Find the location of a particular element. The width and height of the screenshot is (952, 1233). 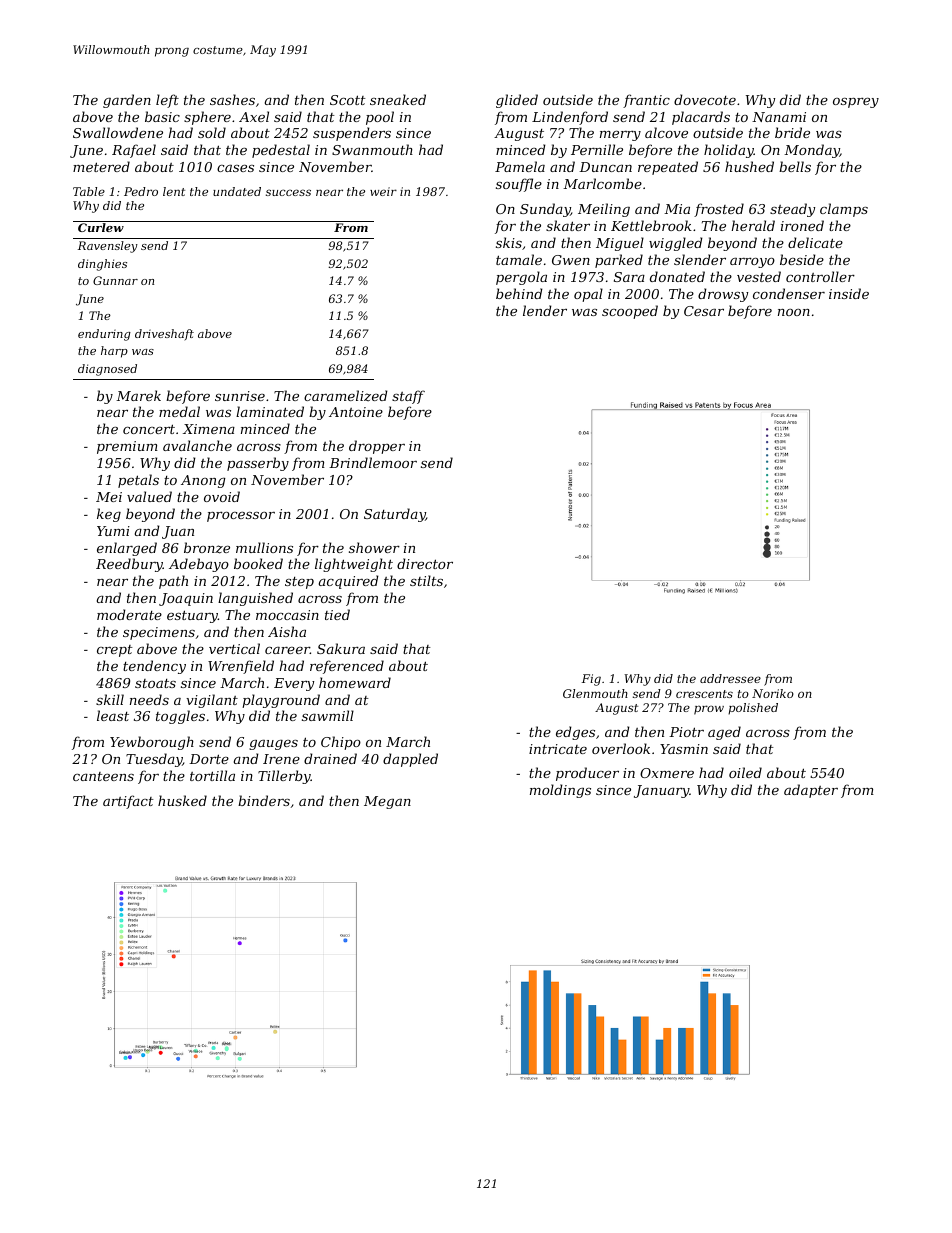

behind is located at coordinates (519, 293).
